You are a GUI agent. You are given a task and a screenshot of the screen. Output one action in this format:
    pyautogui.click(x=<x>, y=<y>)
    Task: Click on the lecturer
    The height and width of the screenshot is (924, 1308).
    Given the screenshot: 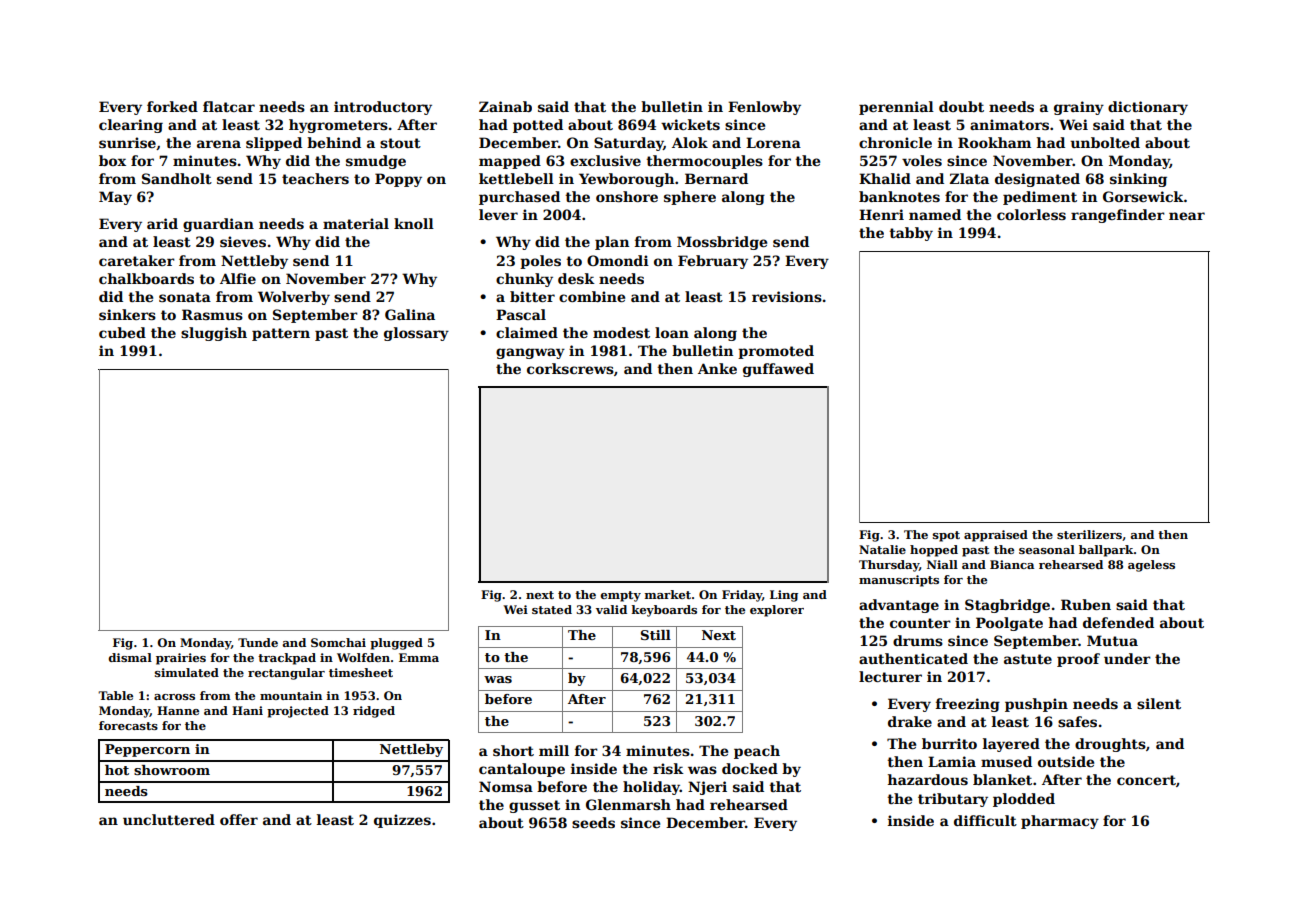 What is the action you would take?
    pyautogui.click(x=890, y=676)
